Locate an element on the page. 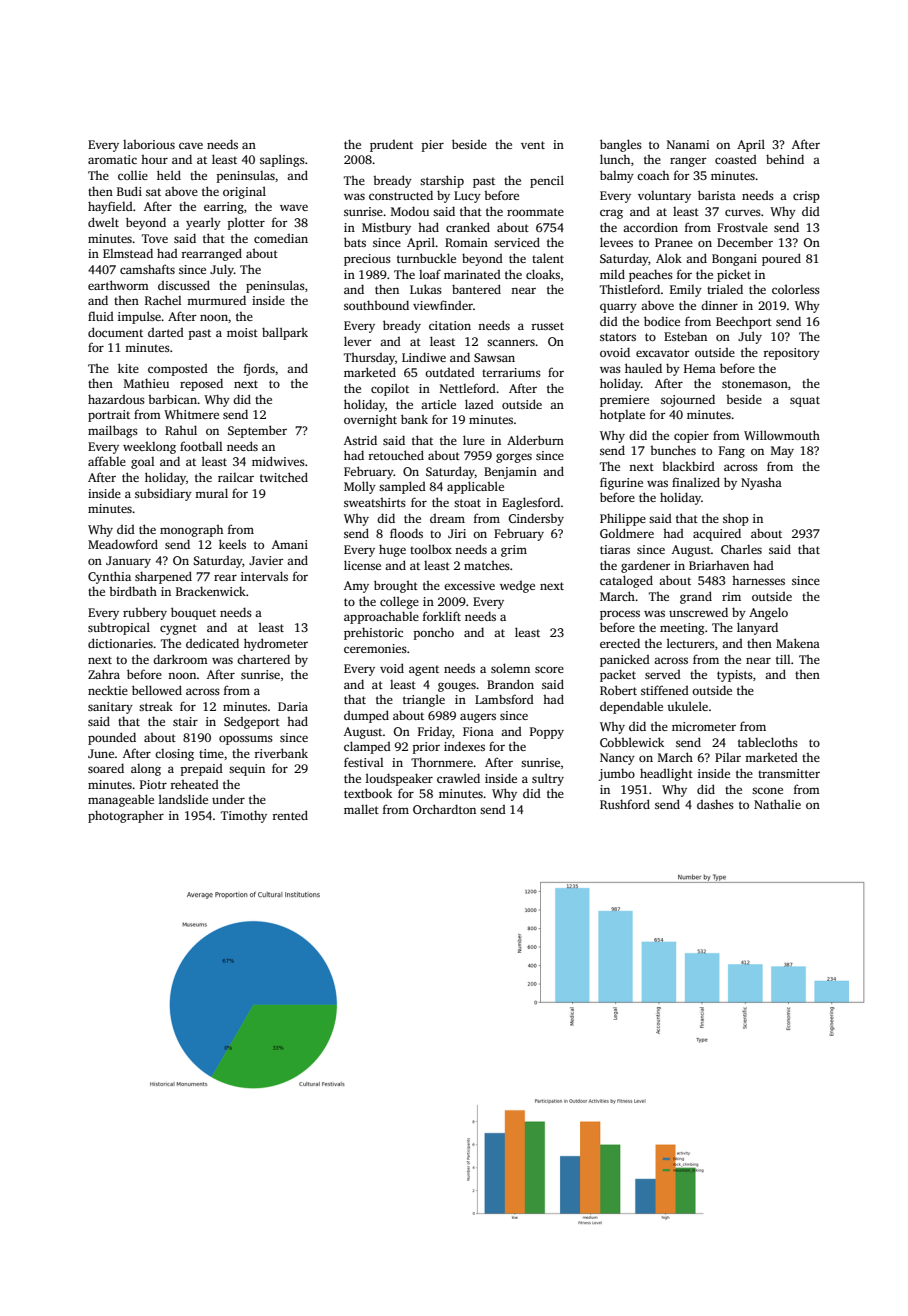 This image has width=908, height=1316. vent is located at coordinates (533, 145).
